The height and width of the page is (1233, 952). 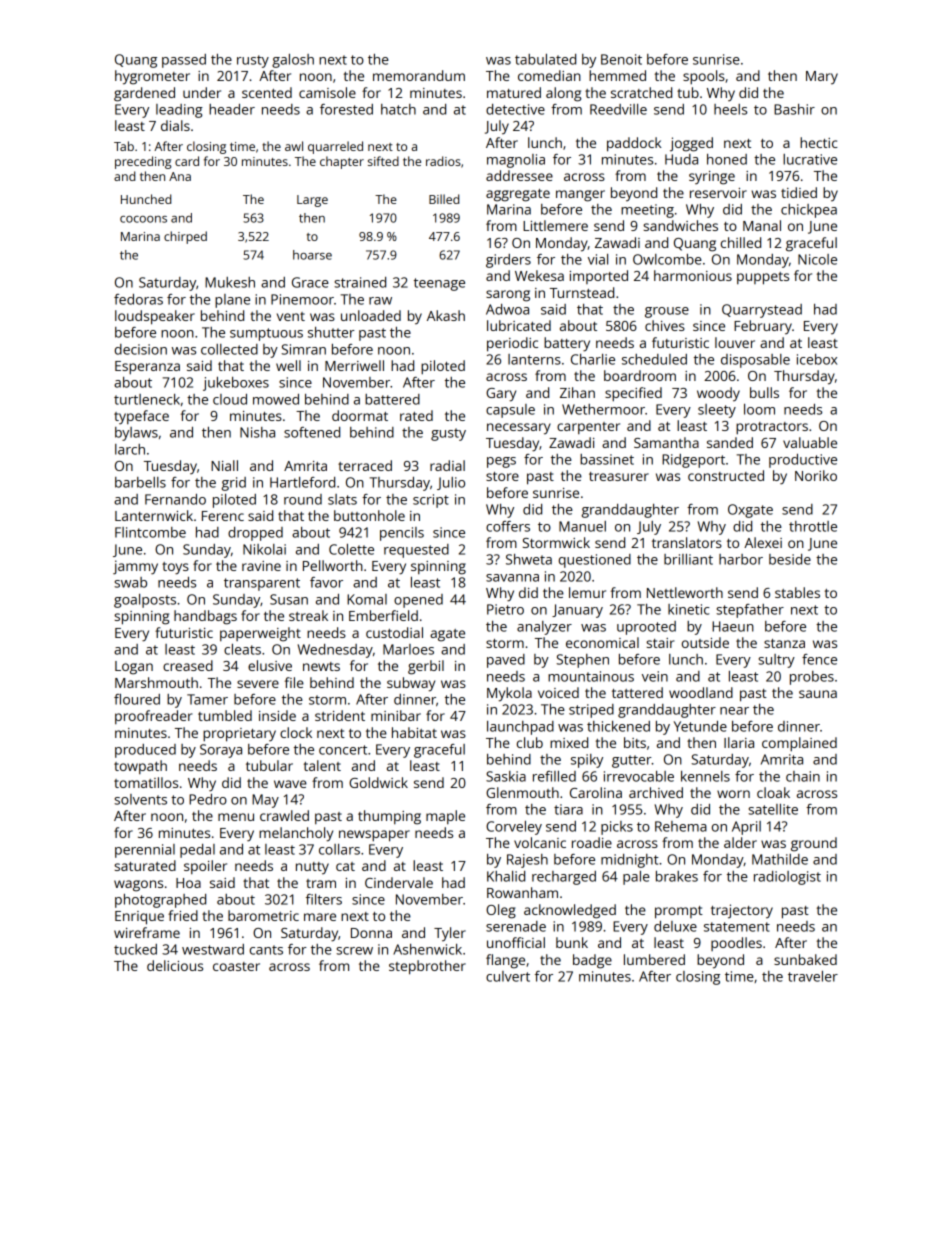 What do you see at coordinates (147, 399) in the page?
I see `turtleneck` at bounding box center [147, 399].
